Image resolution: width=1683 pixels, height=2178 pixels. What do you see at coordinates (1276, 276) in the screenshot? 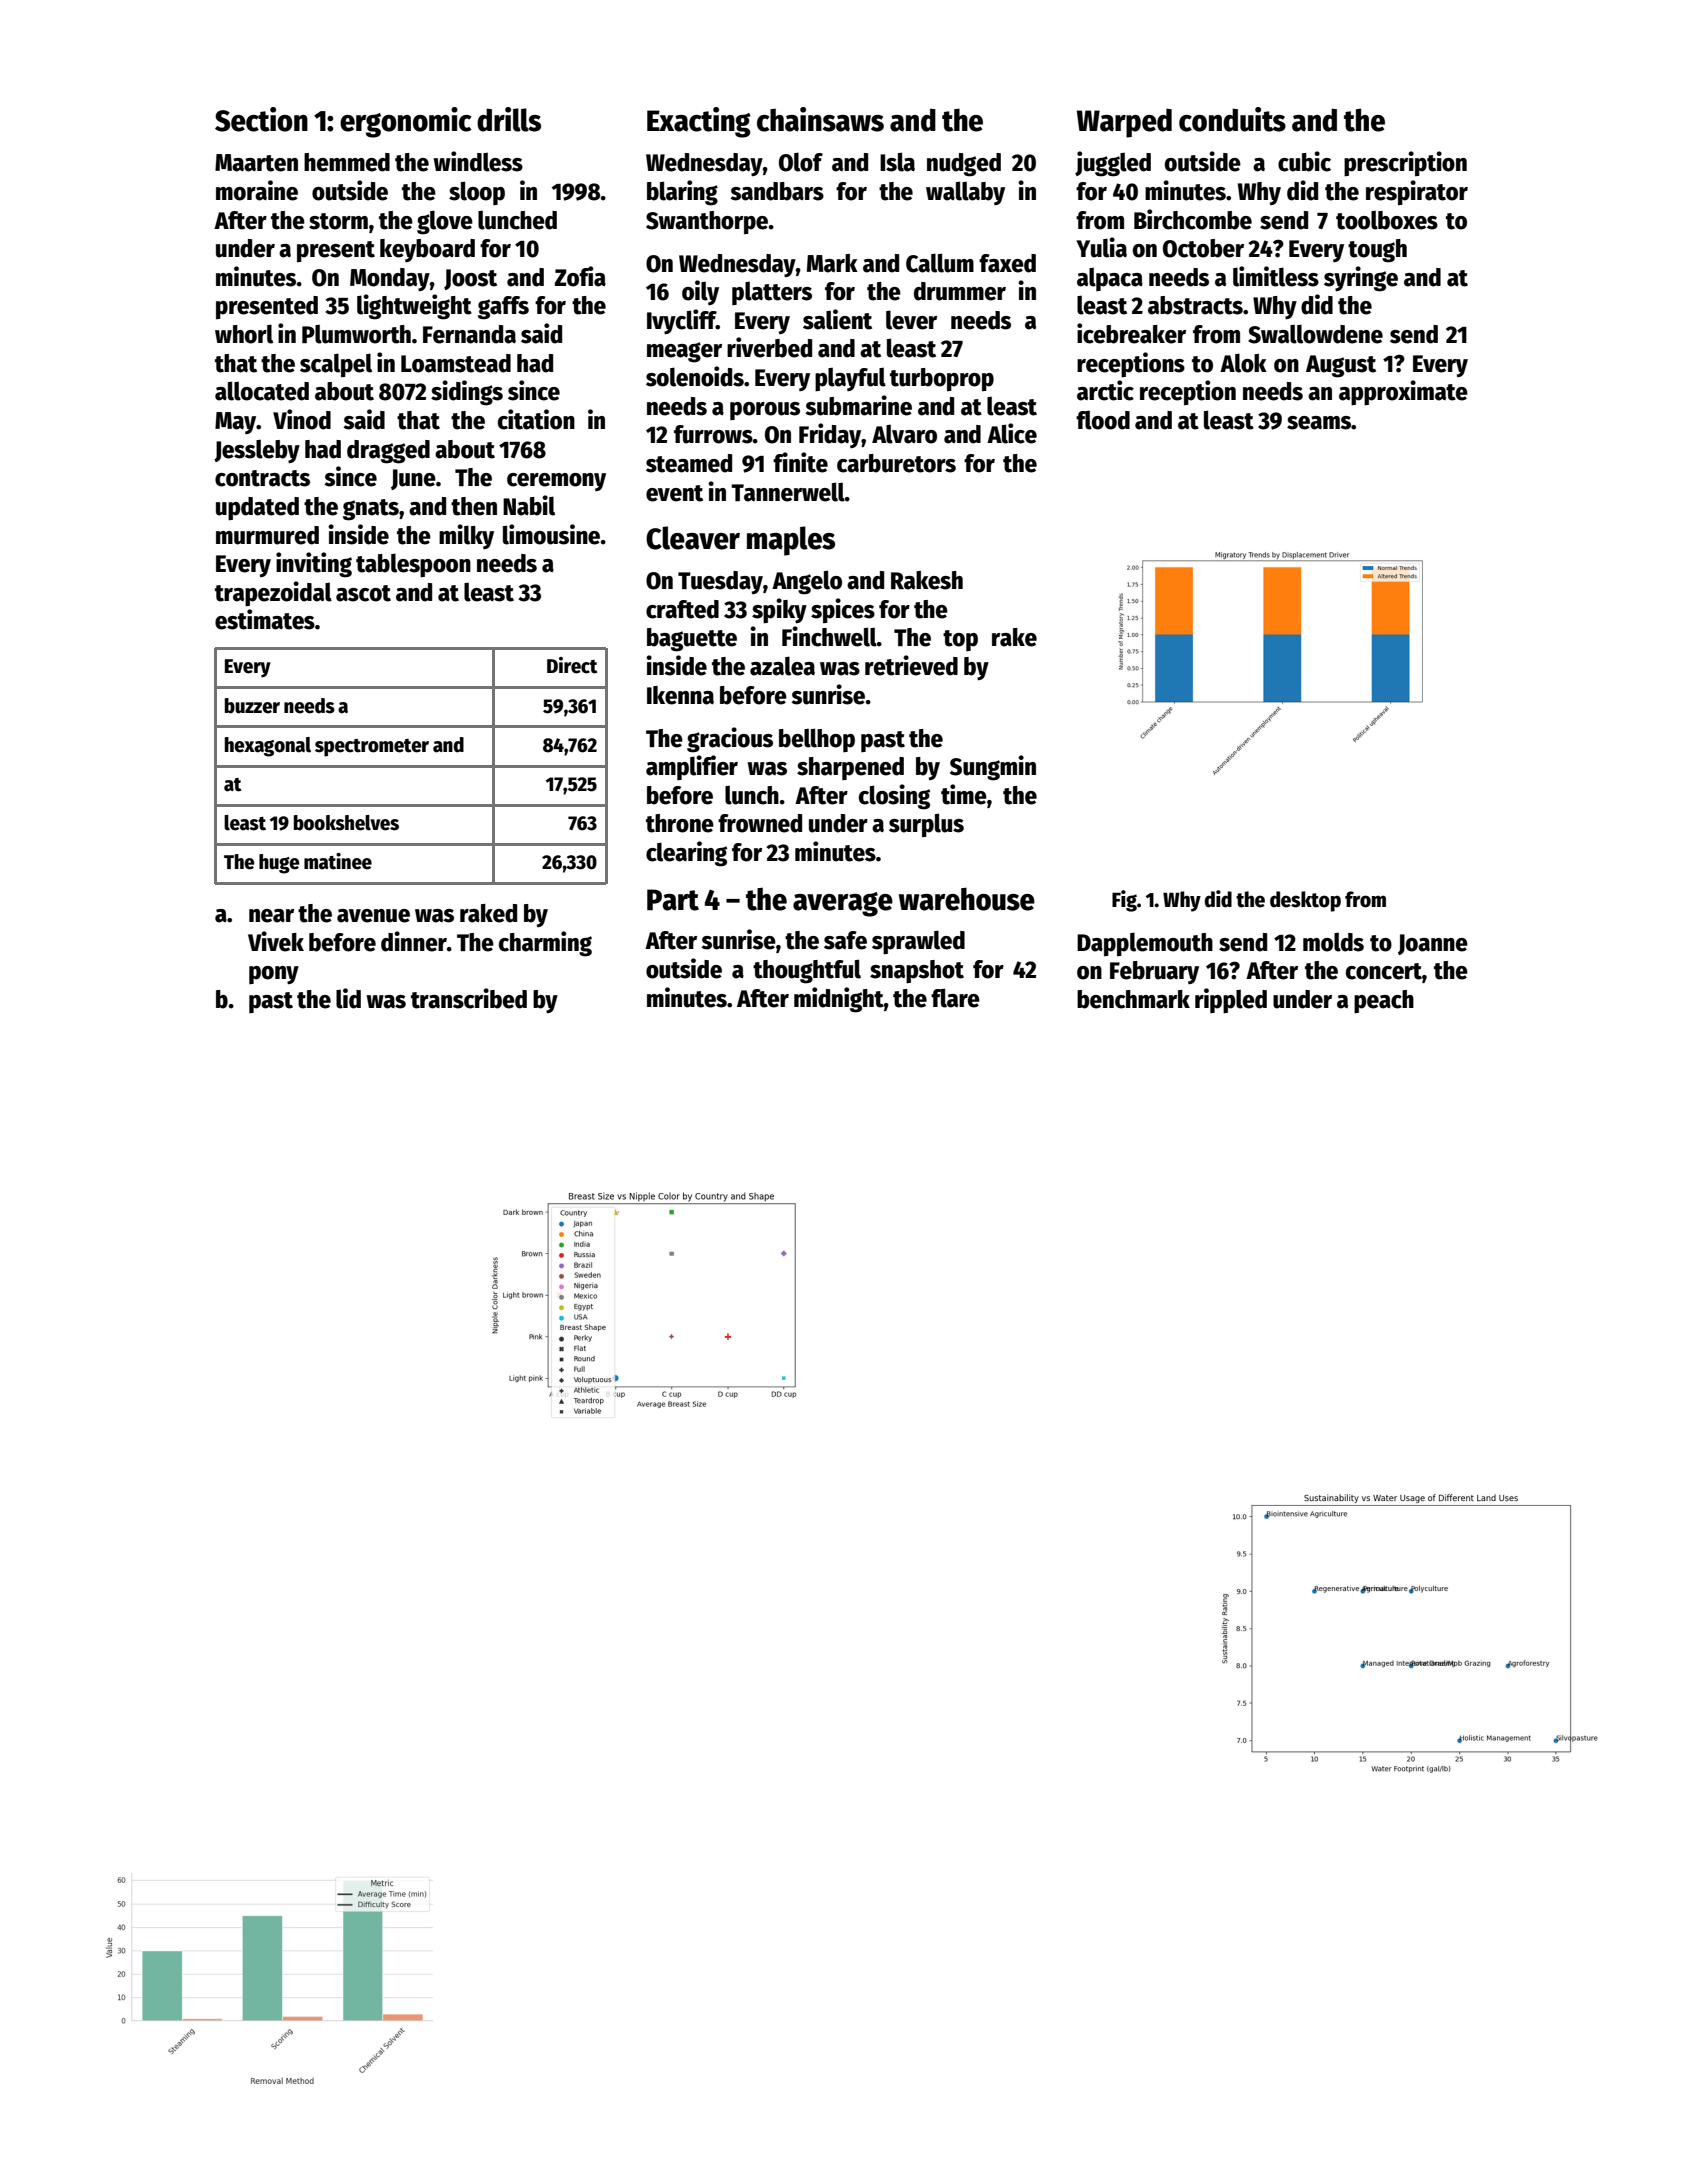
I see `limitless` at bounding box center [1276, 276].
